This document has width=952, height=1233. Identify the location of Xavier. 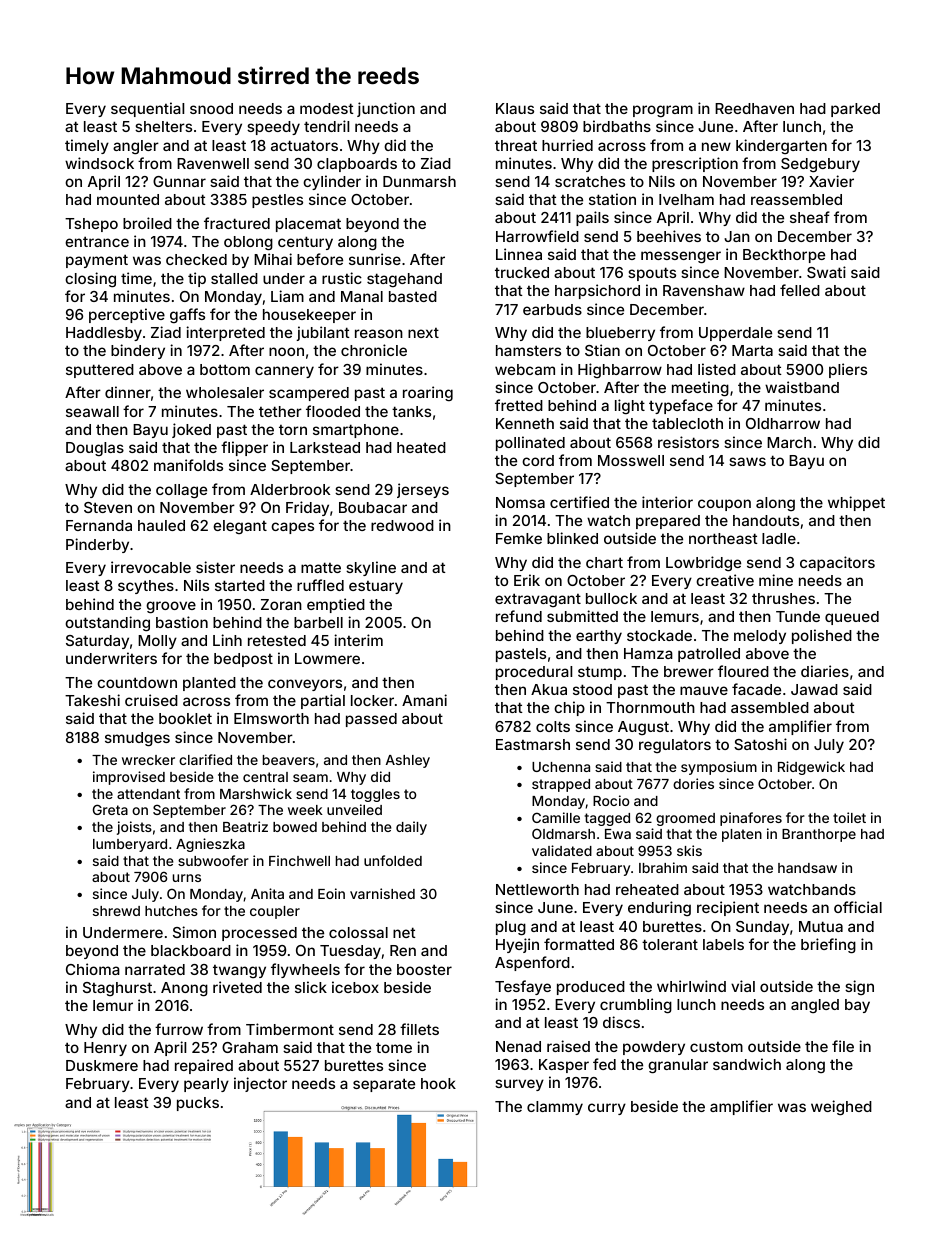
(831, 181).
